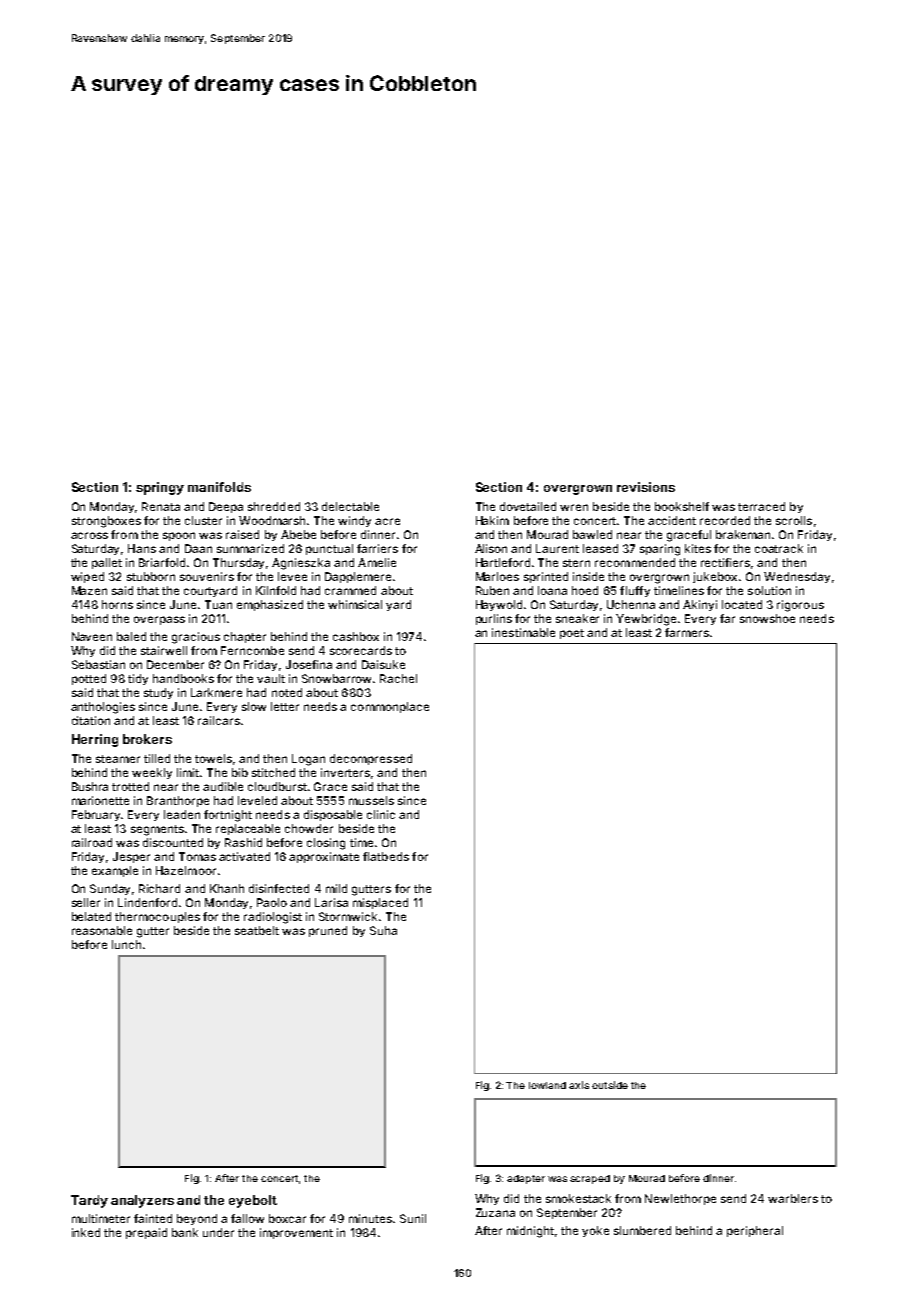  Describe the element at coordinates (793, 1198) in the document. I see `warblers` at that location.
